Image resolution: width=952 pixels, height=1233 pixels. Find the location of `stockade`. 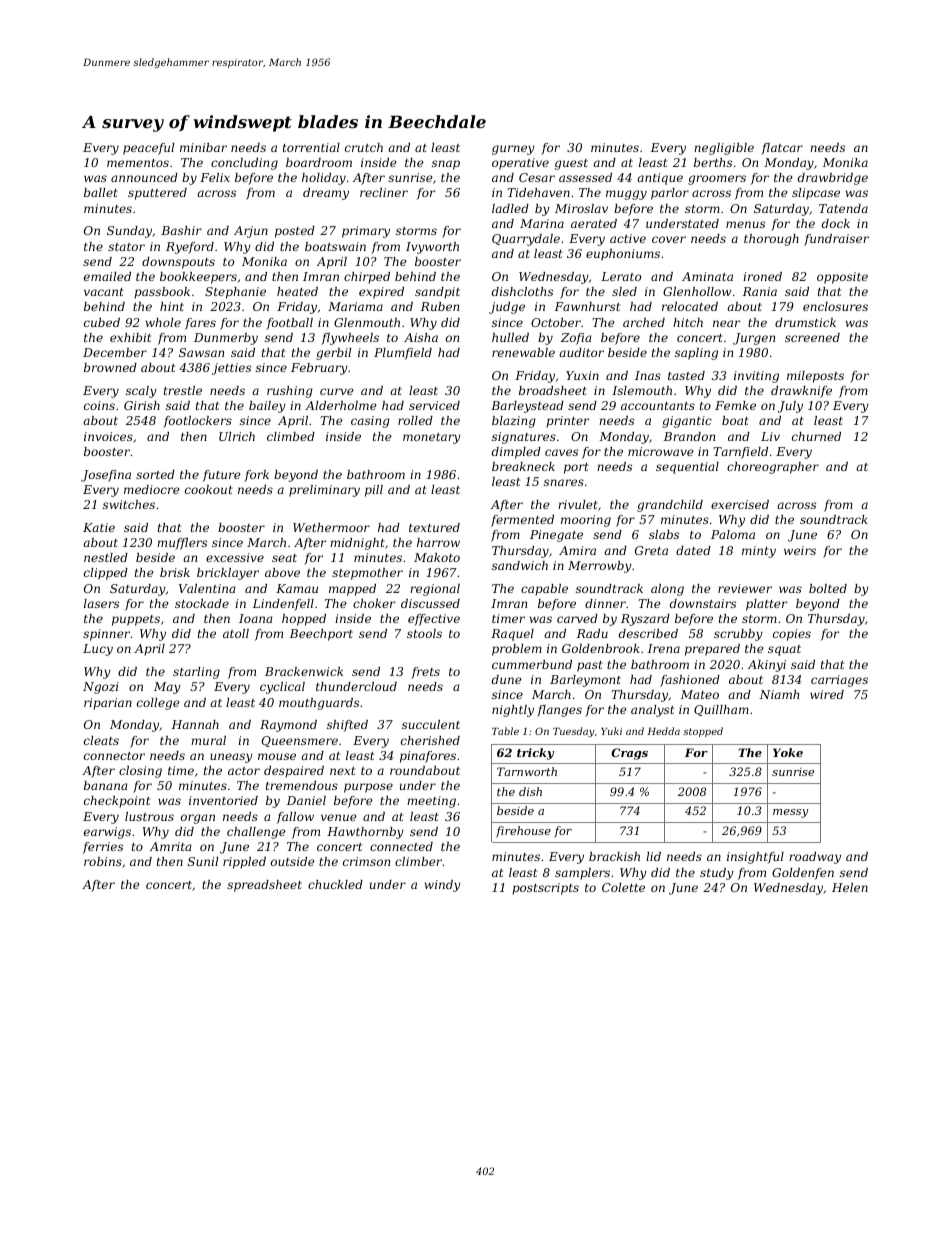

stockade is located at coordinates (202, 603).
